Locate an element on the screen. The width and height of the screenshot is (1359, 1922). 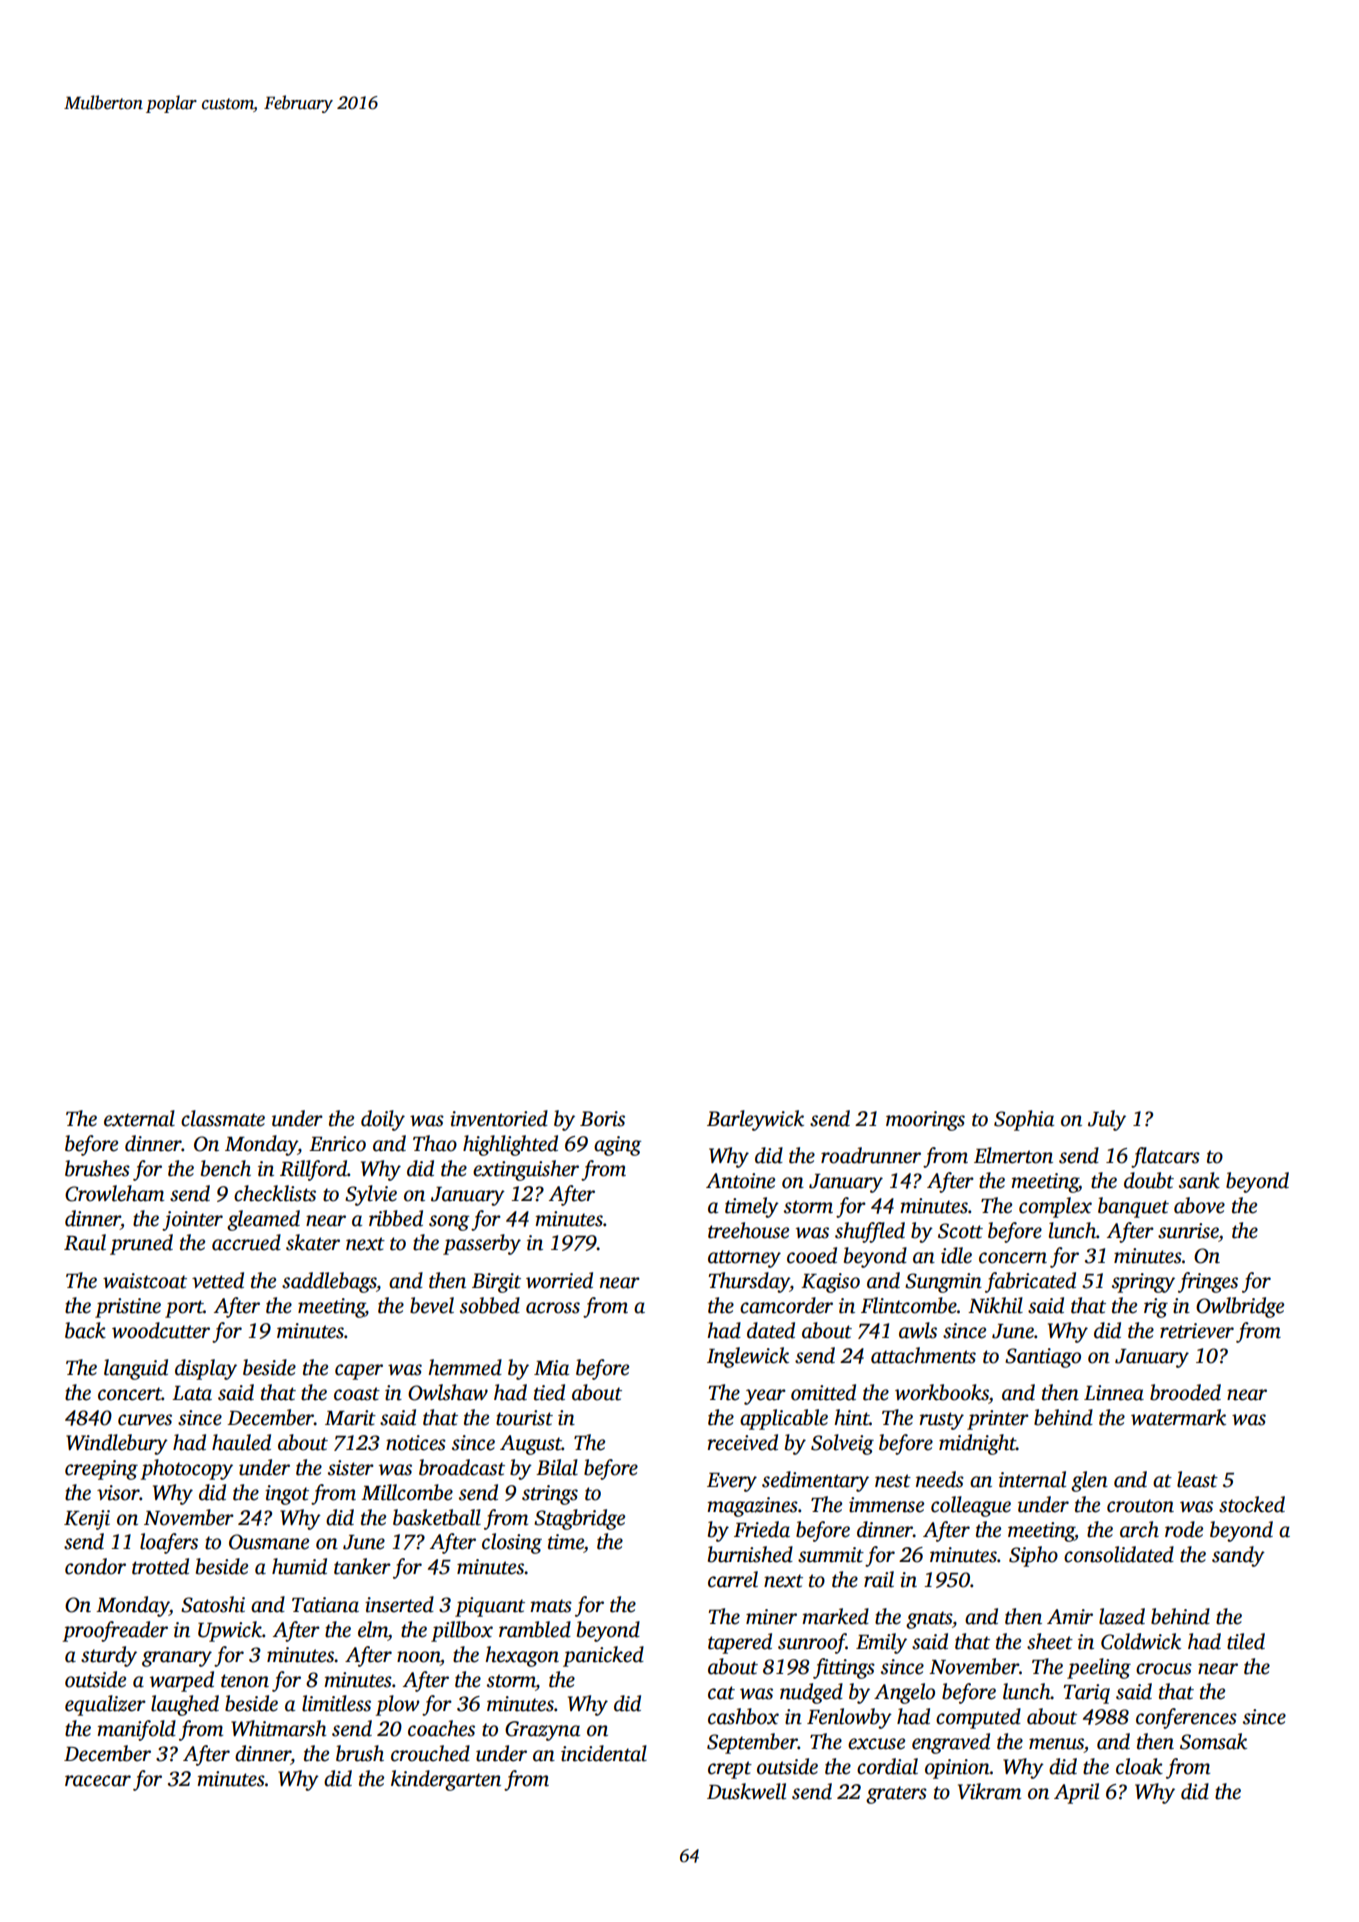
July is located at coordinates (1107, 1120).
